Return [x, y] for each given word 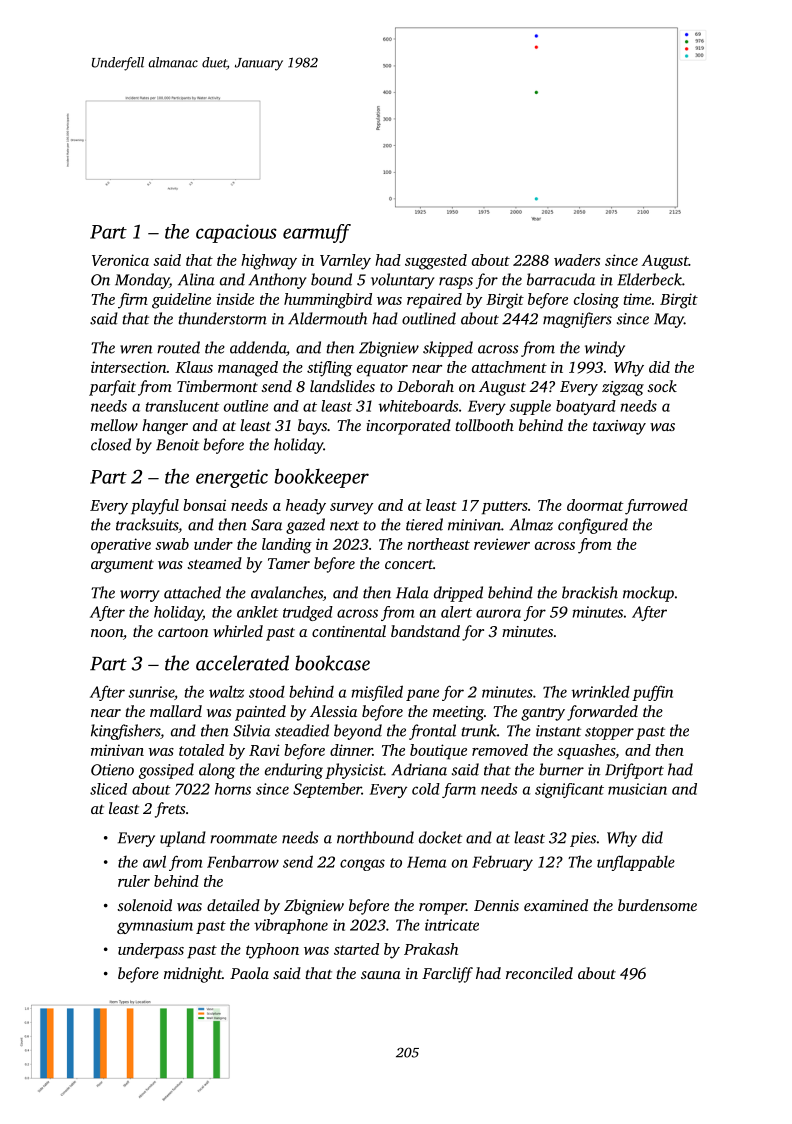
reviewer [502, 544]
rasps [456, 283]
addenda [258, 347]
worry [139, 596]
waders [577, 260]
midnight [193, 975]
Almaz [531, 524]
